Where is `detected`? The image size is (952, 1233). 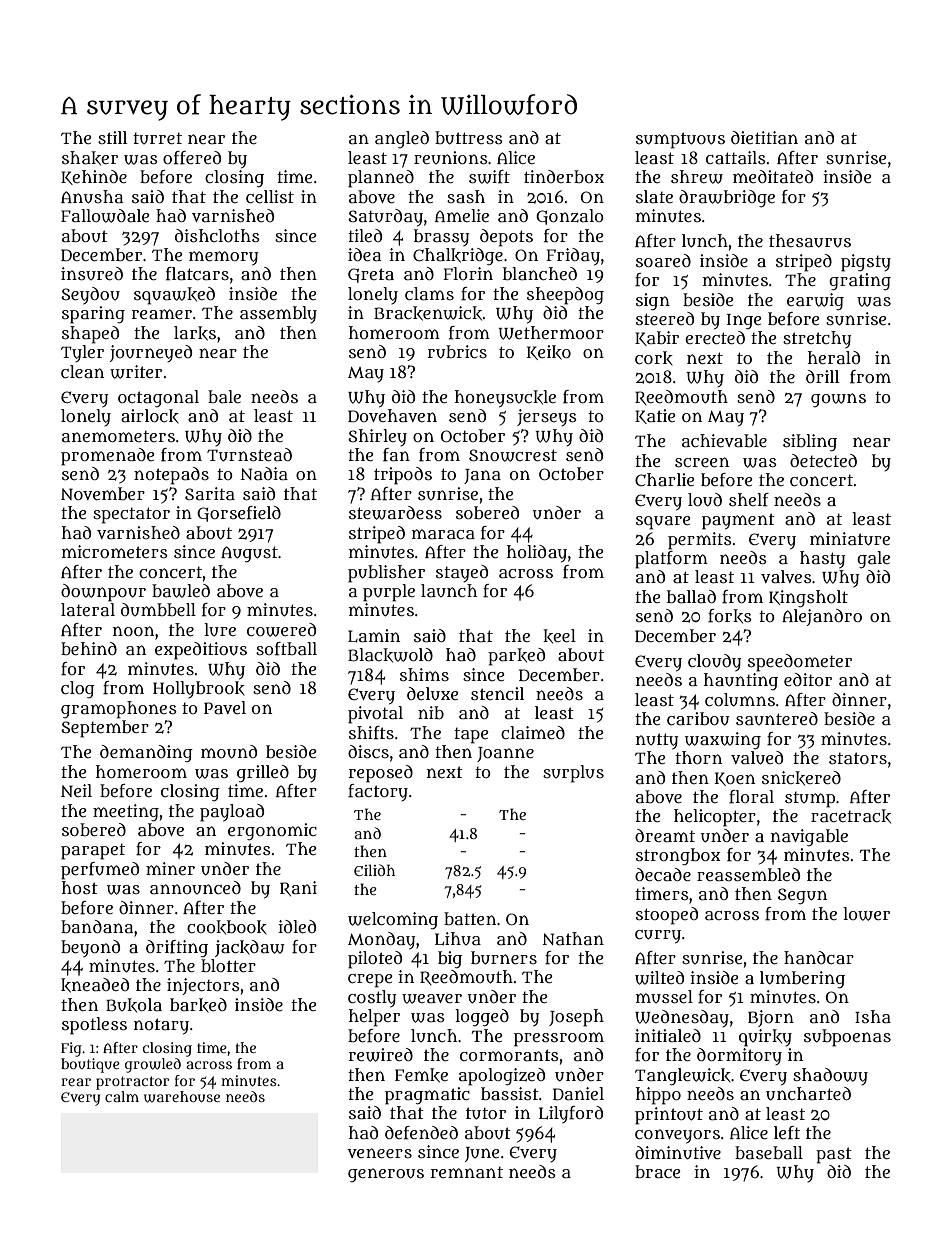 detected is located at coordinates (823, 460).
